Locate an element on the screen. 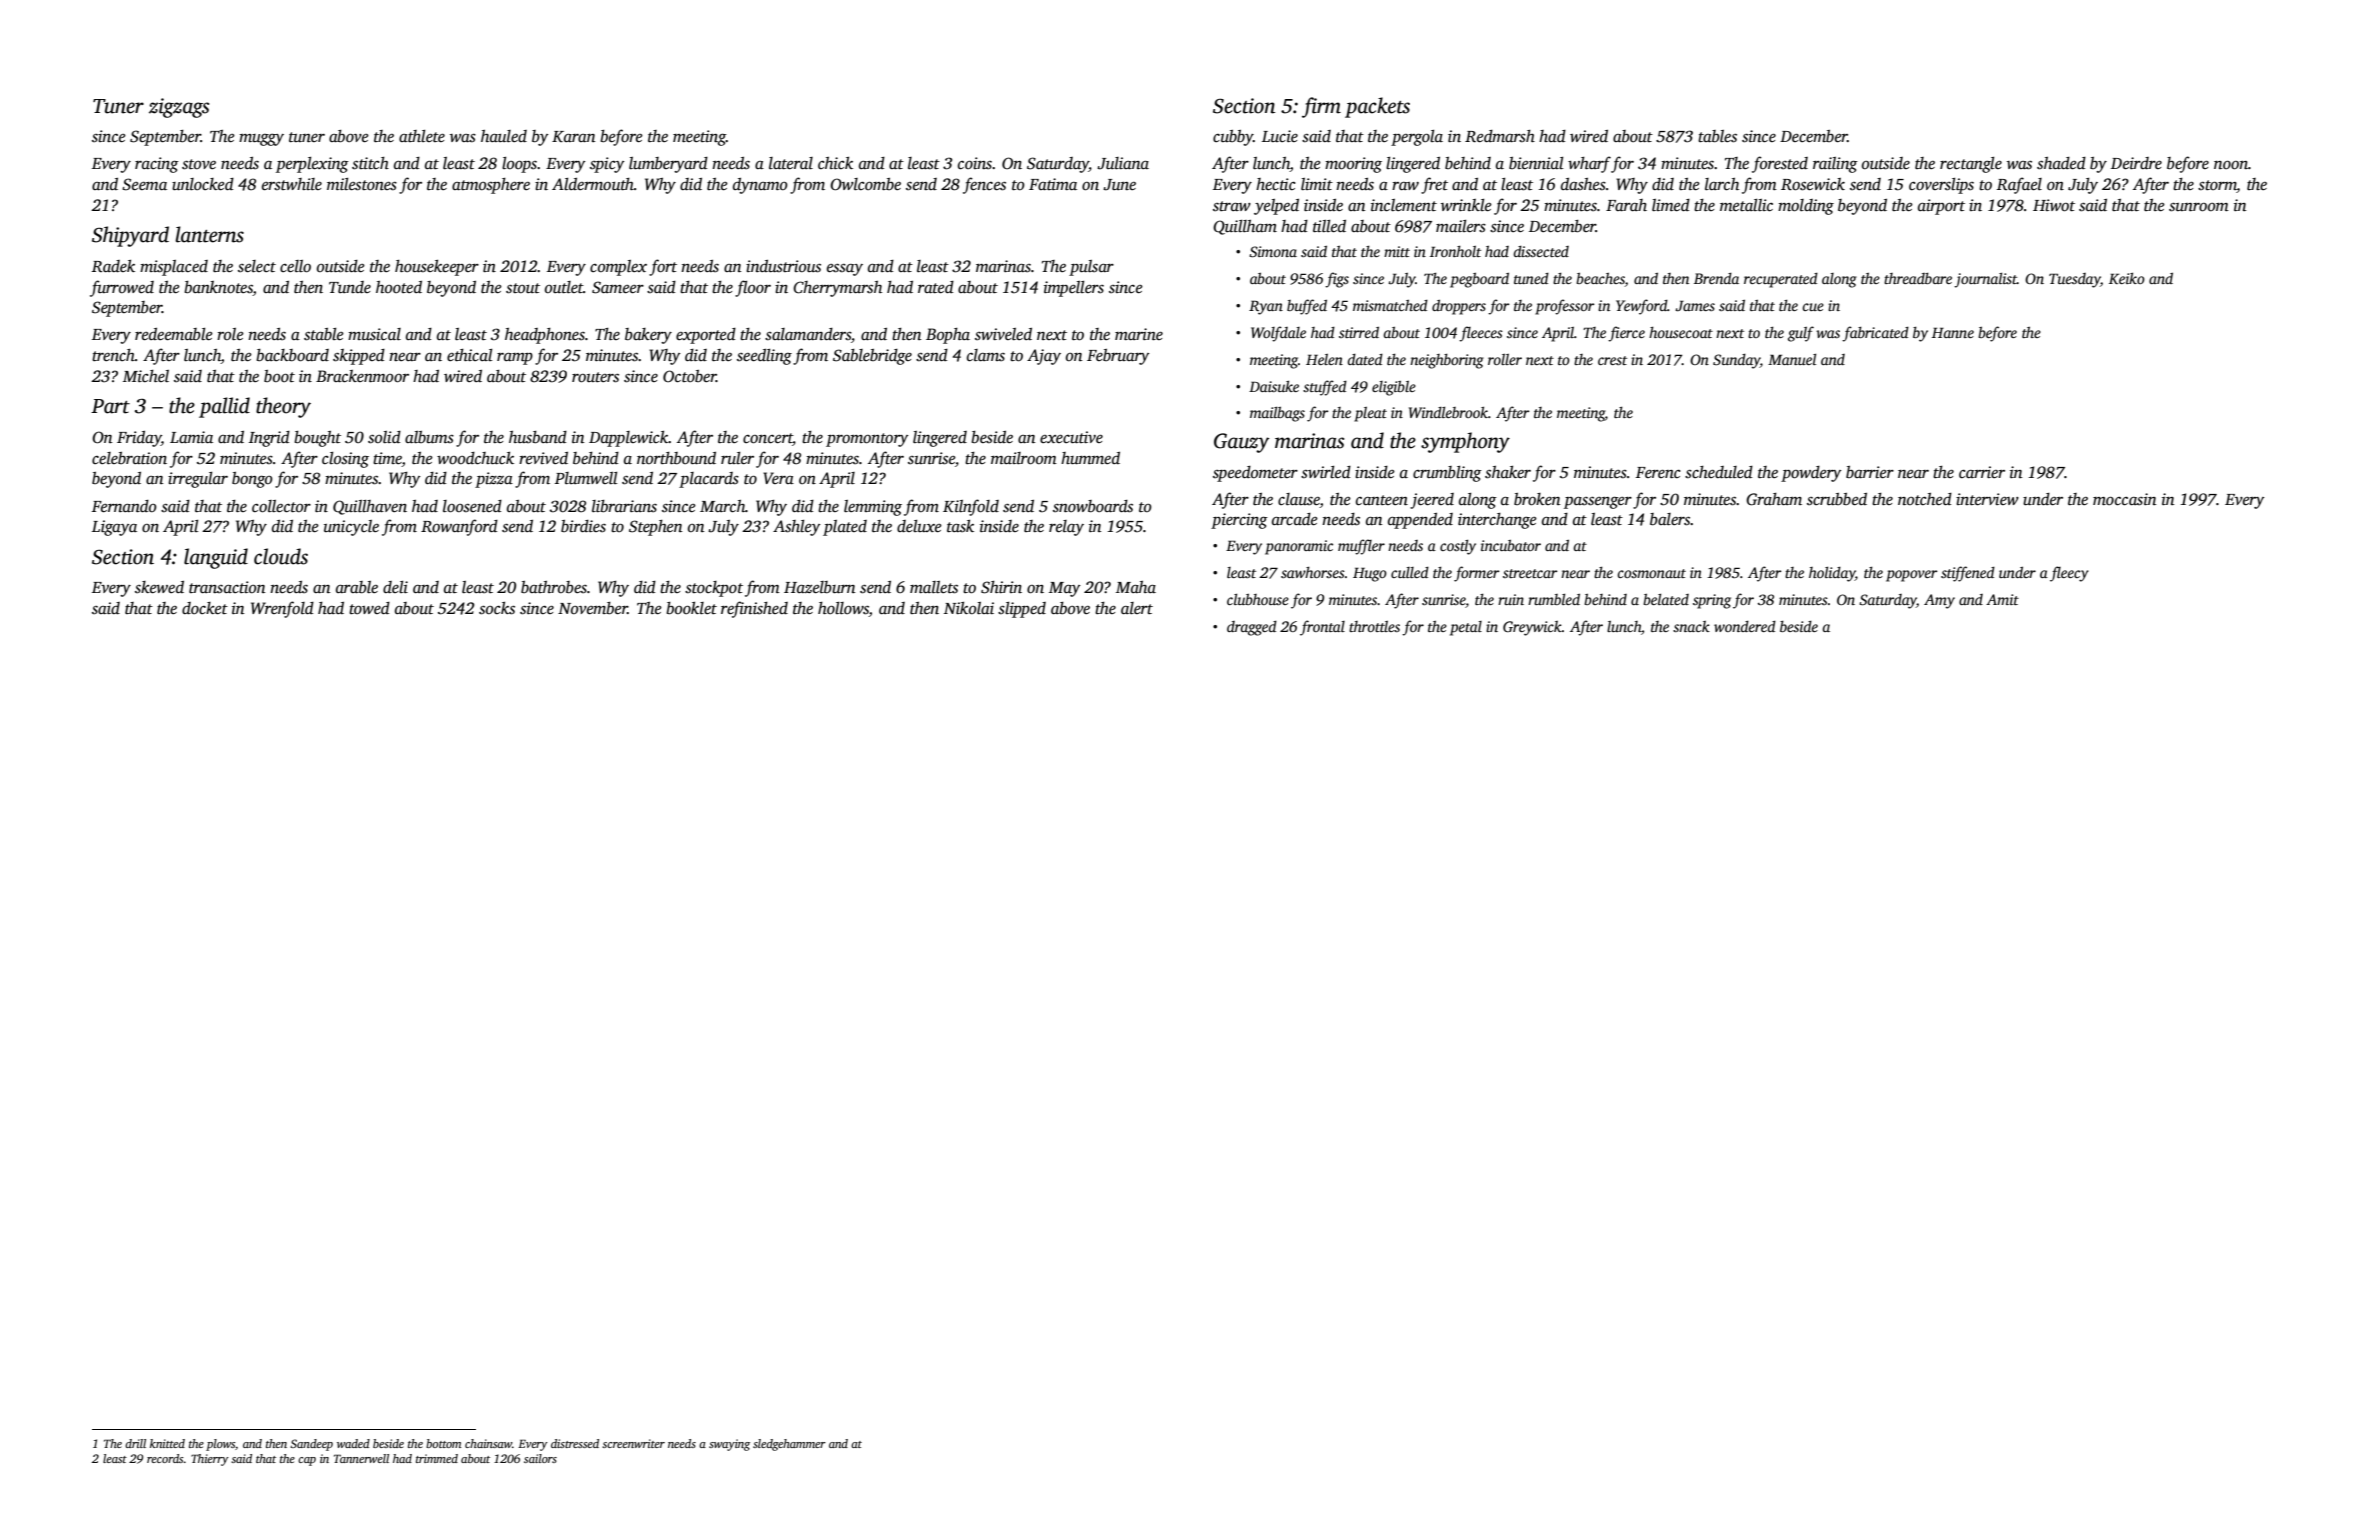  zigzags is located at coordinates (179, 108).
